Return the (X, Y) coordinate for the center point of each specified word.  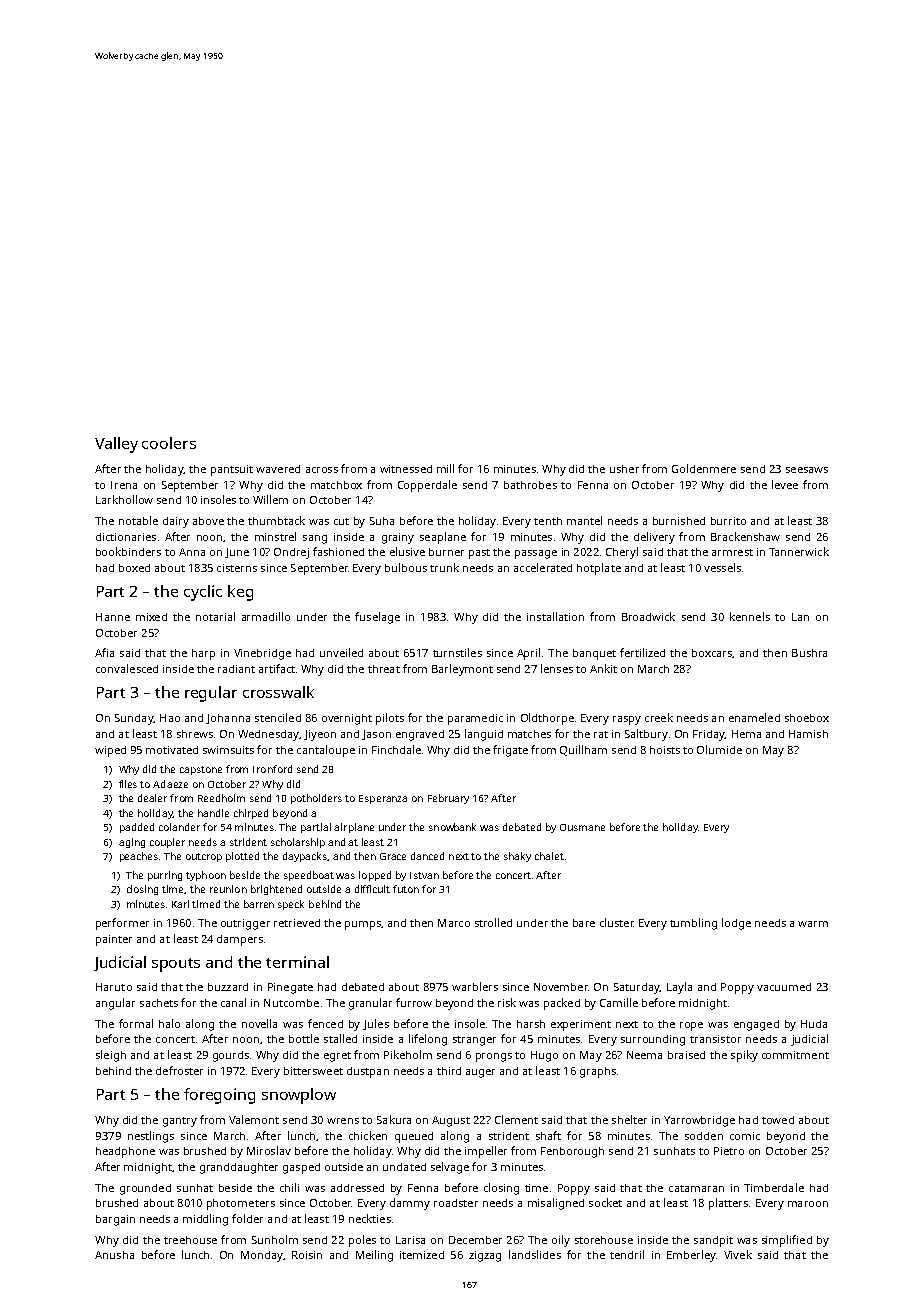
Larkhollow (124, 499)
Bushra (809, 653)
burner (446, 552)
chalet (549, 856)
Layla (679, 988)
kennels (750, 616)
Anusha (114, 1255)
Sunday (134, 719)
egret (337, 1057)
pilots (390, 719)
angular (115, 1004)
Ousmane (582, 827)
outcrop (204, 857)
